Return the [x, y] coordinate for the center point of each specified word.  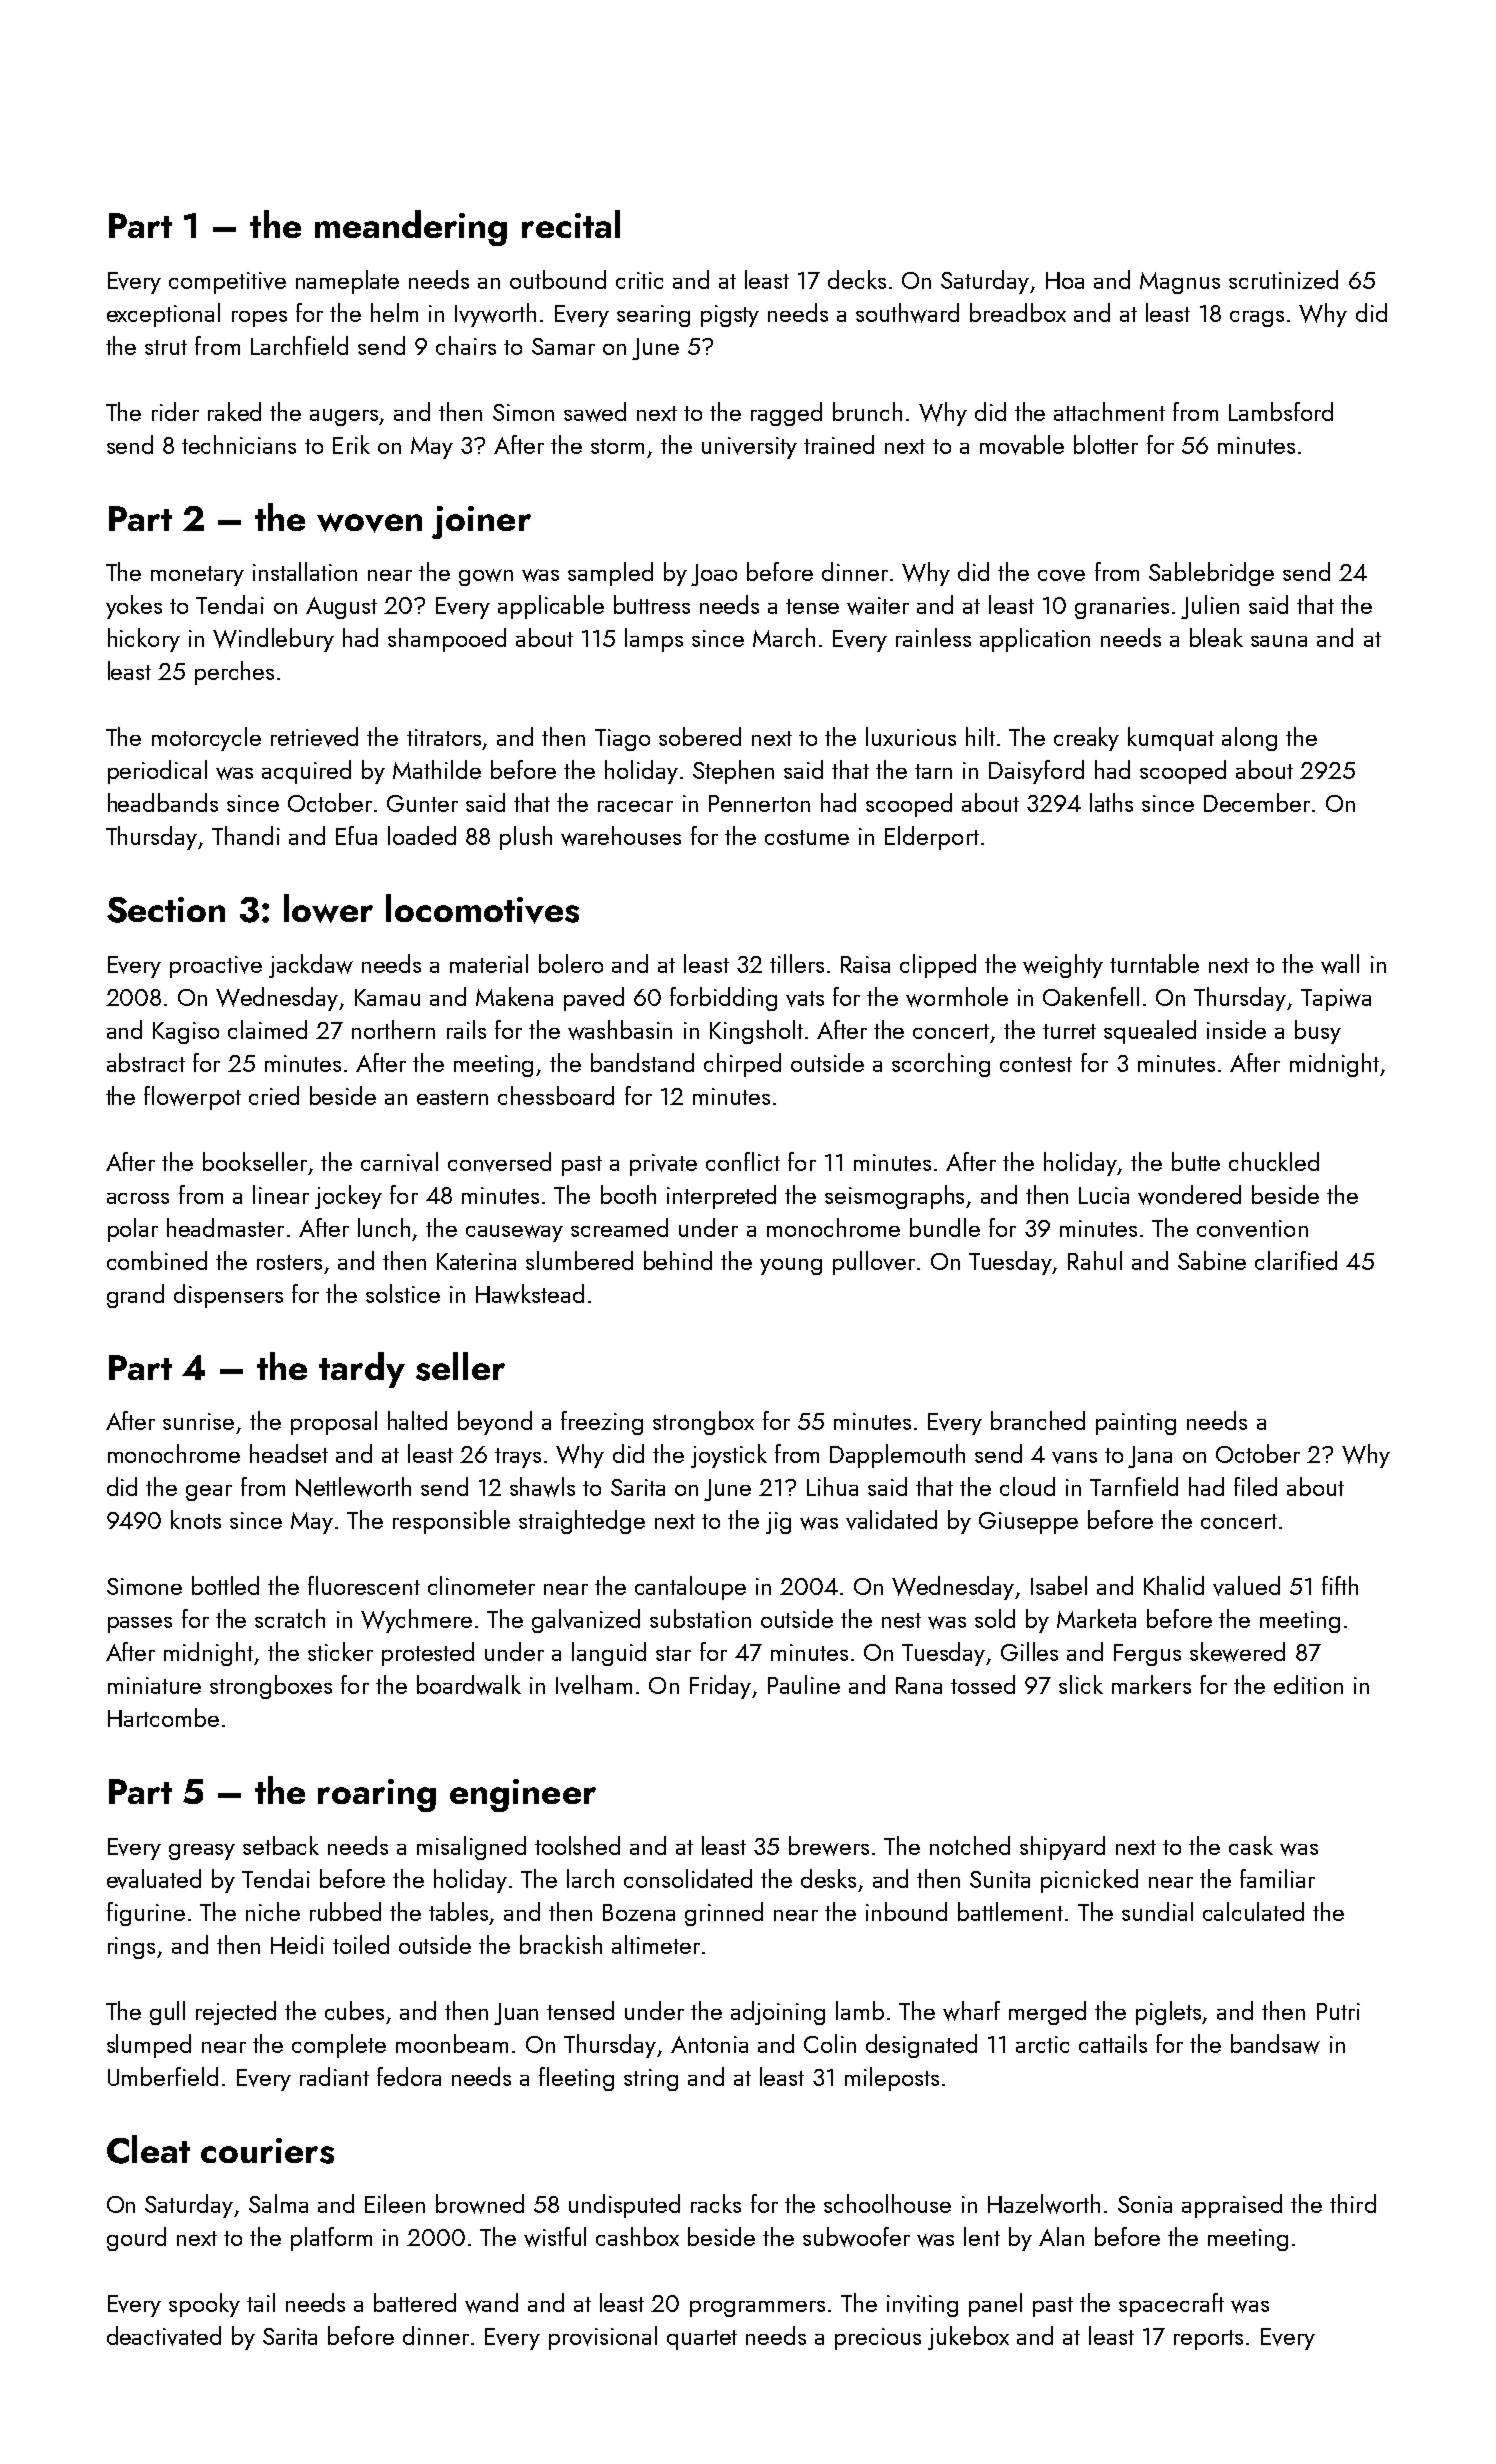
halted [417, 1420]
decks [857, 279]
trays [518, 1458]
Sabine [1212, 1260]
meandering [411, 228]
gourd [136, 2239]
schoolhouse [887, 2203]
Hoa [1065, 280]
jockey [348, 1197]
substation [700, 1618]
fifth [1340, 1585]
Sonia [1145, 2204]
